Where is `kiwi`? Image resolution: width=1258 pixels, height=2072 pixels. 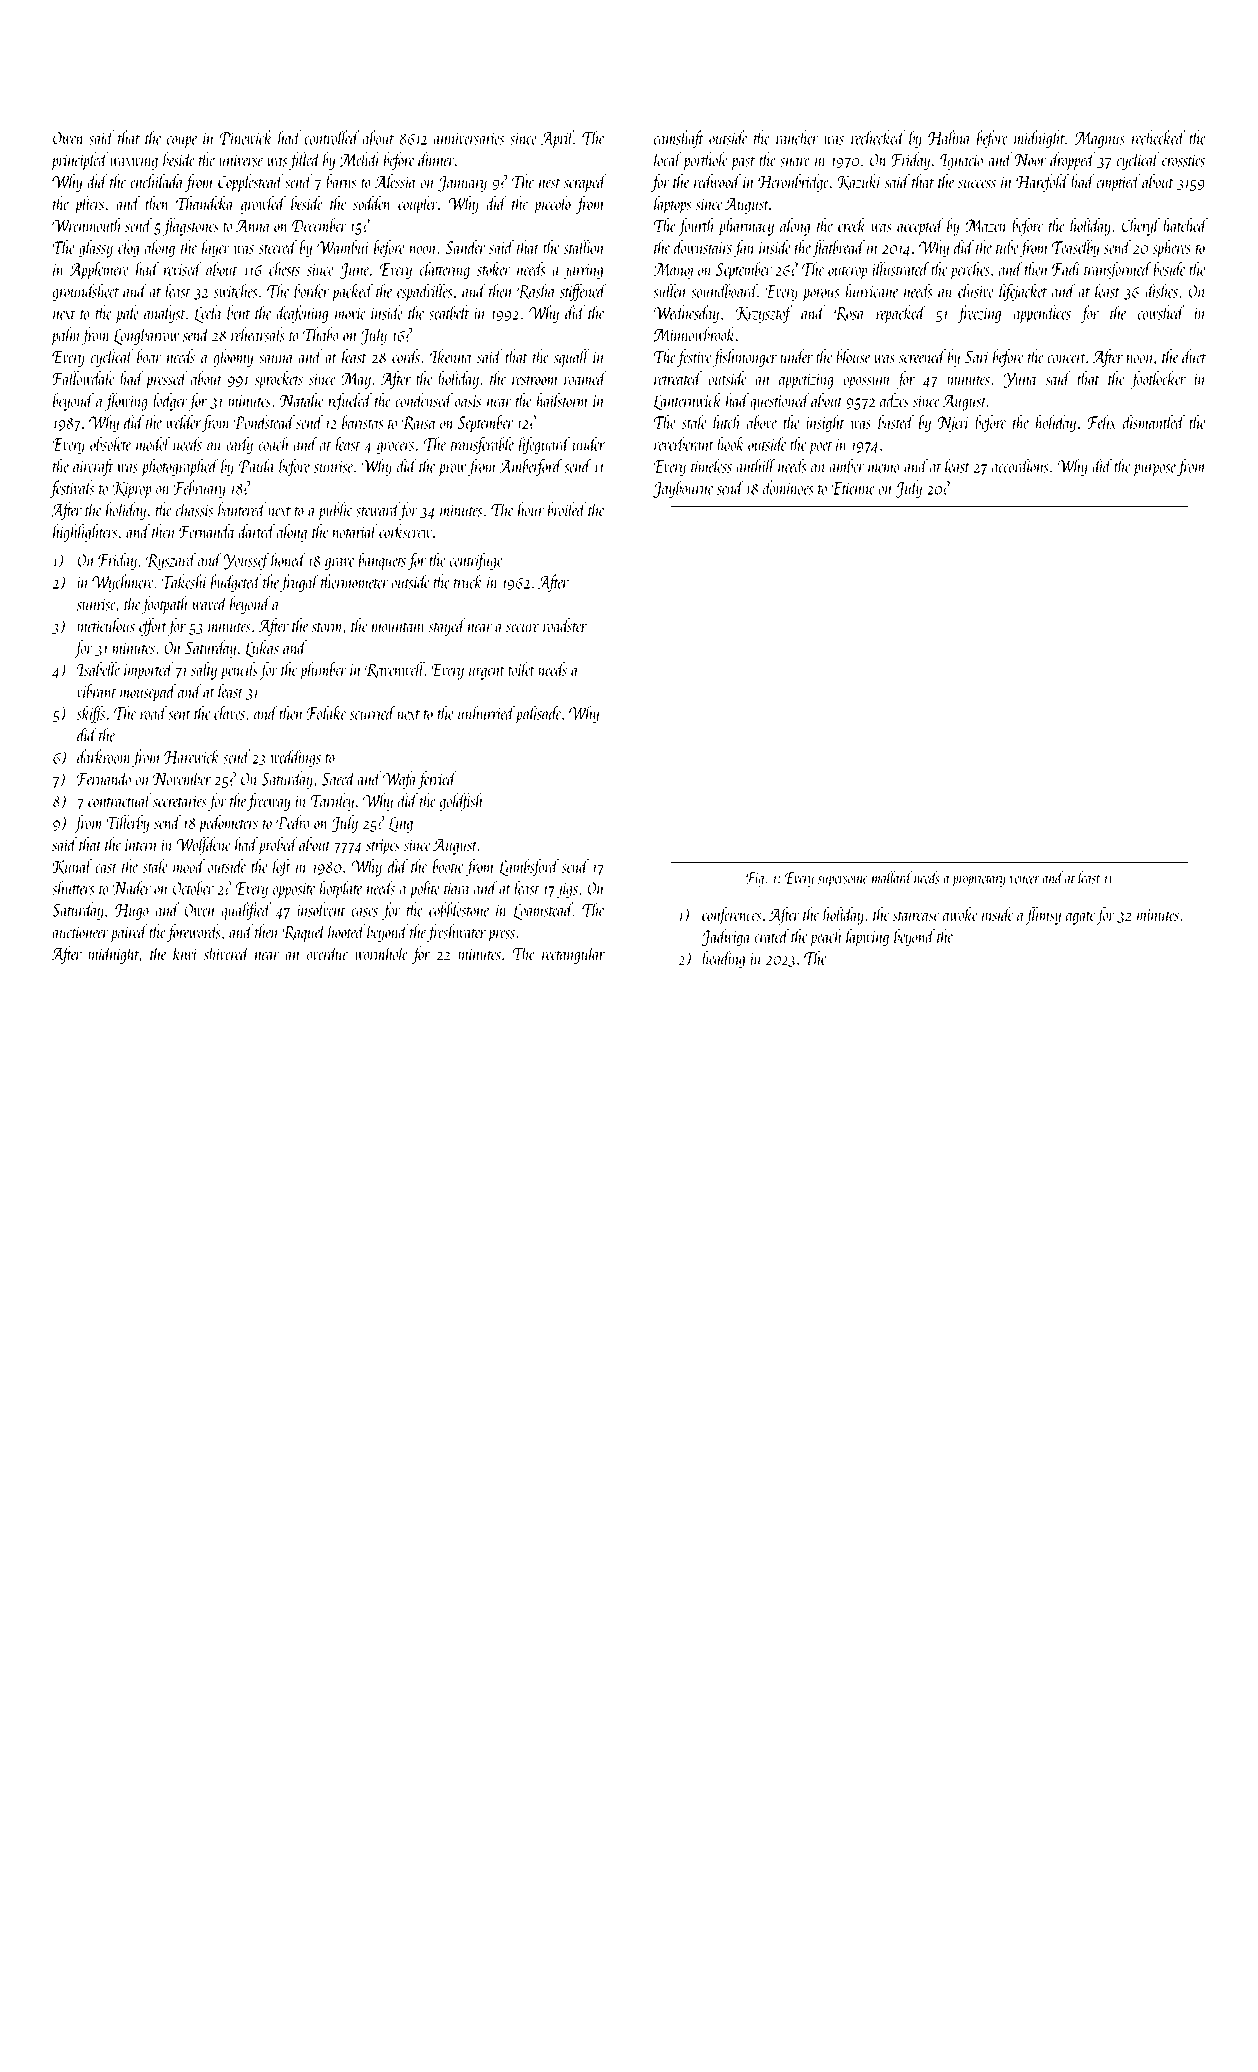 kiwi is located at coordinates (185, 953).
